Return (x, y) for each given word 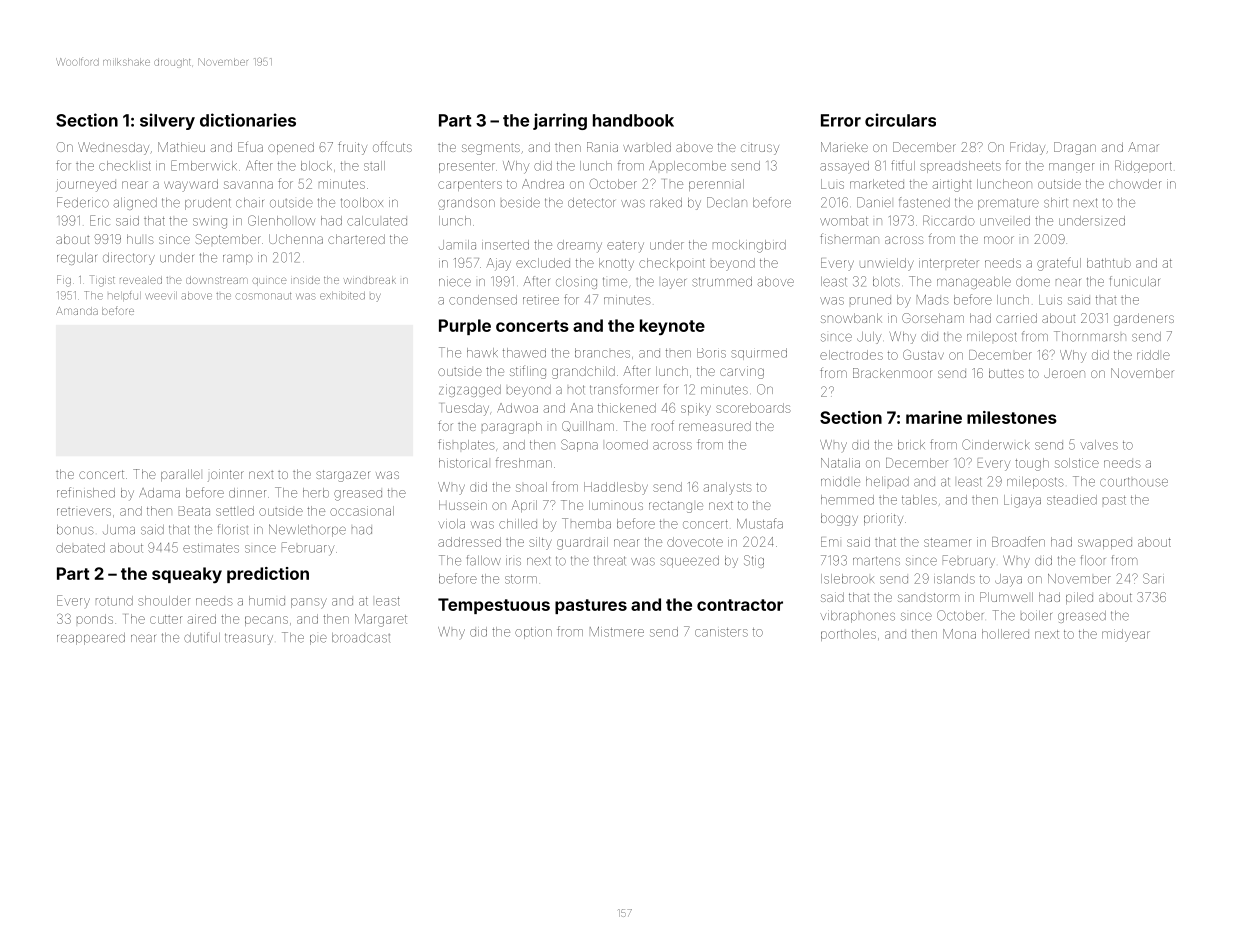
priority (883, 519)
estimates (211, 548)
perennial (716, 185)
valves (1099, 445)
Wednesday (113, 148)
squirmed (759, 354)
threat (609, 561)
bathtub (1109, 263)
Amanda (77, 311)
